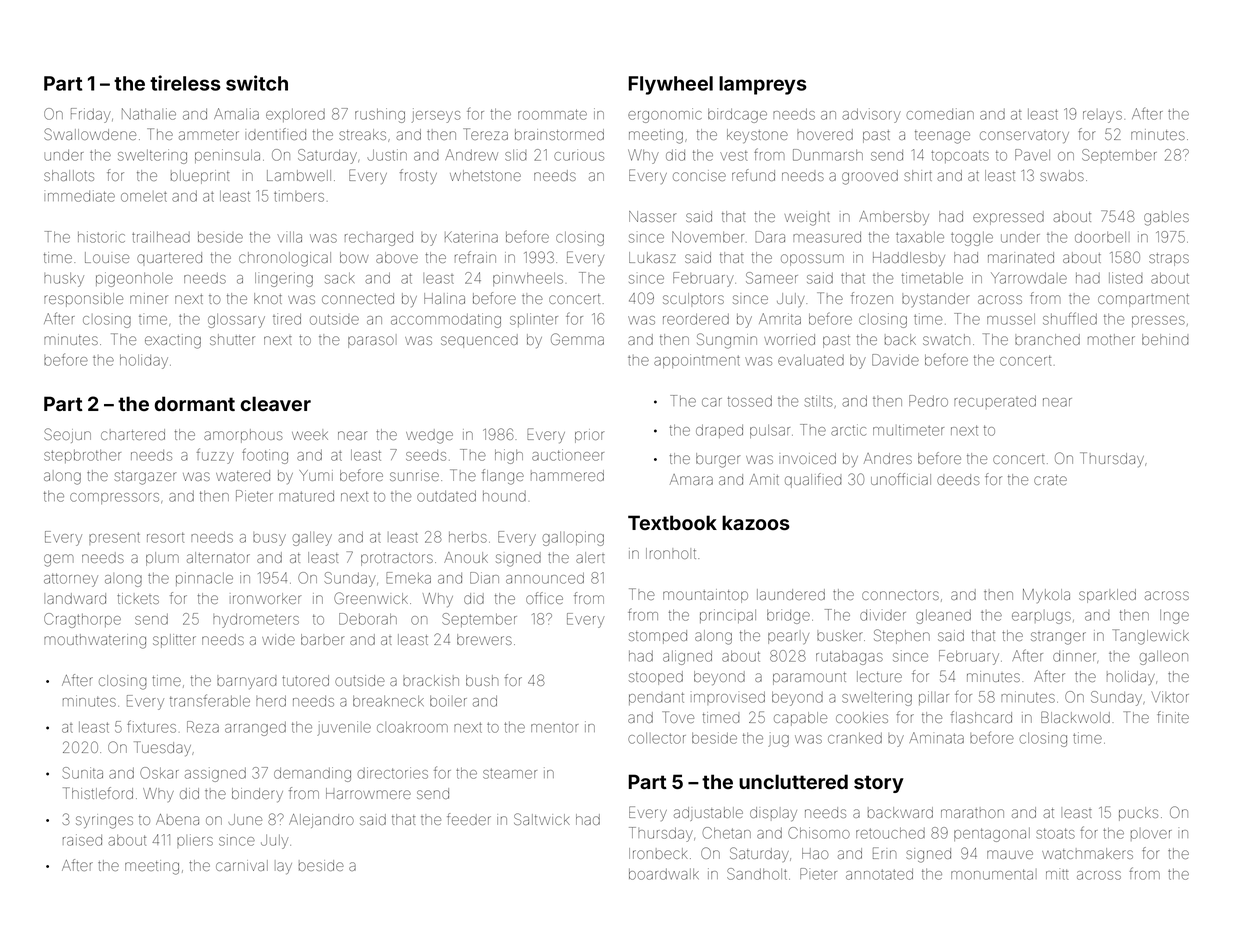  What do you see at coordinates (577, 339) in the screenshot?
I see `Gemma` at bounding box center [577, 339].
